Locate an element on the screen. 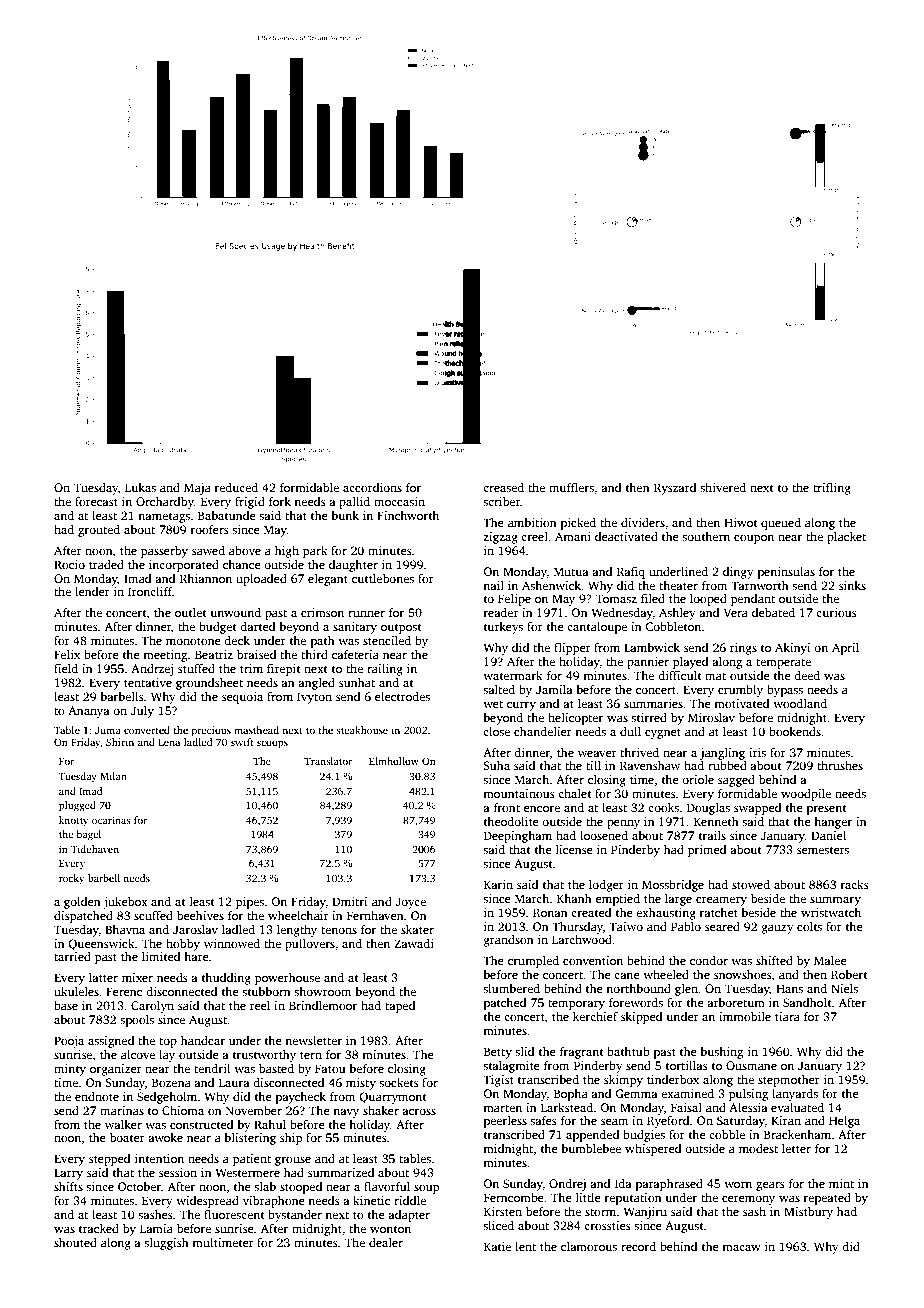 This screenshot has height=1308, width=924. Maja is located at coordinates (197, 489).
